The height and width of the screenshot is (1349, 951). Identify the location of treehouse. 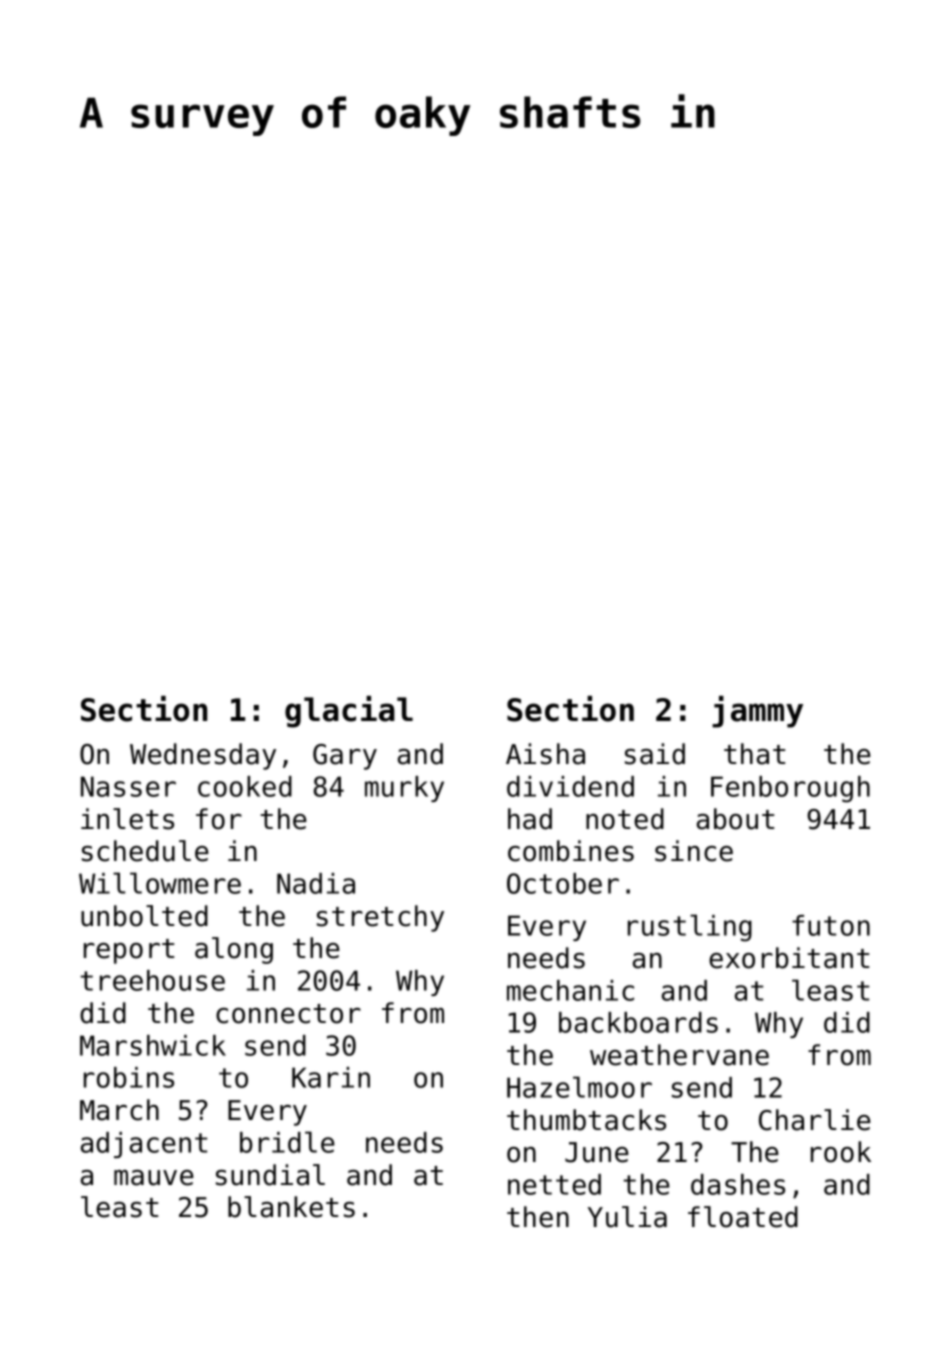
(152, 980).
